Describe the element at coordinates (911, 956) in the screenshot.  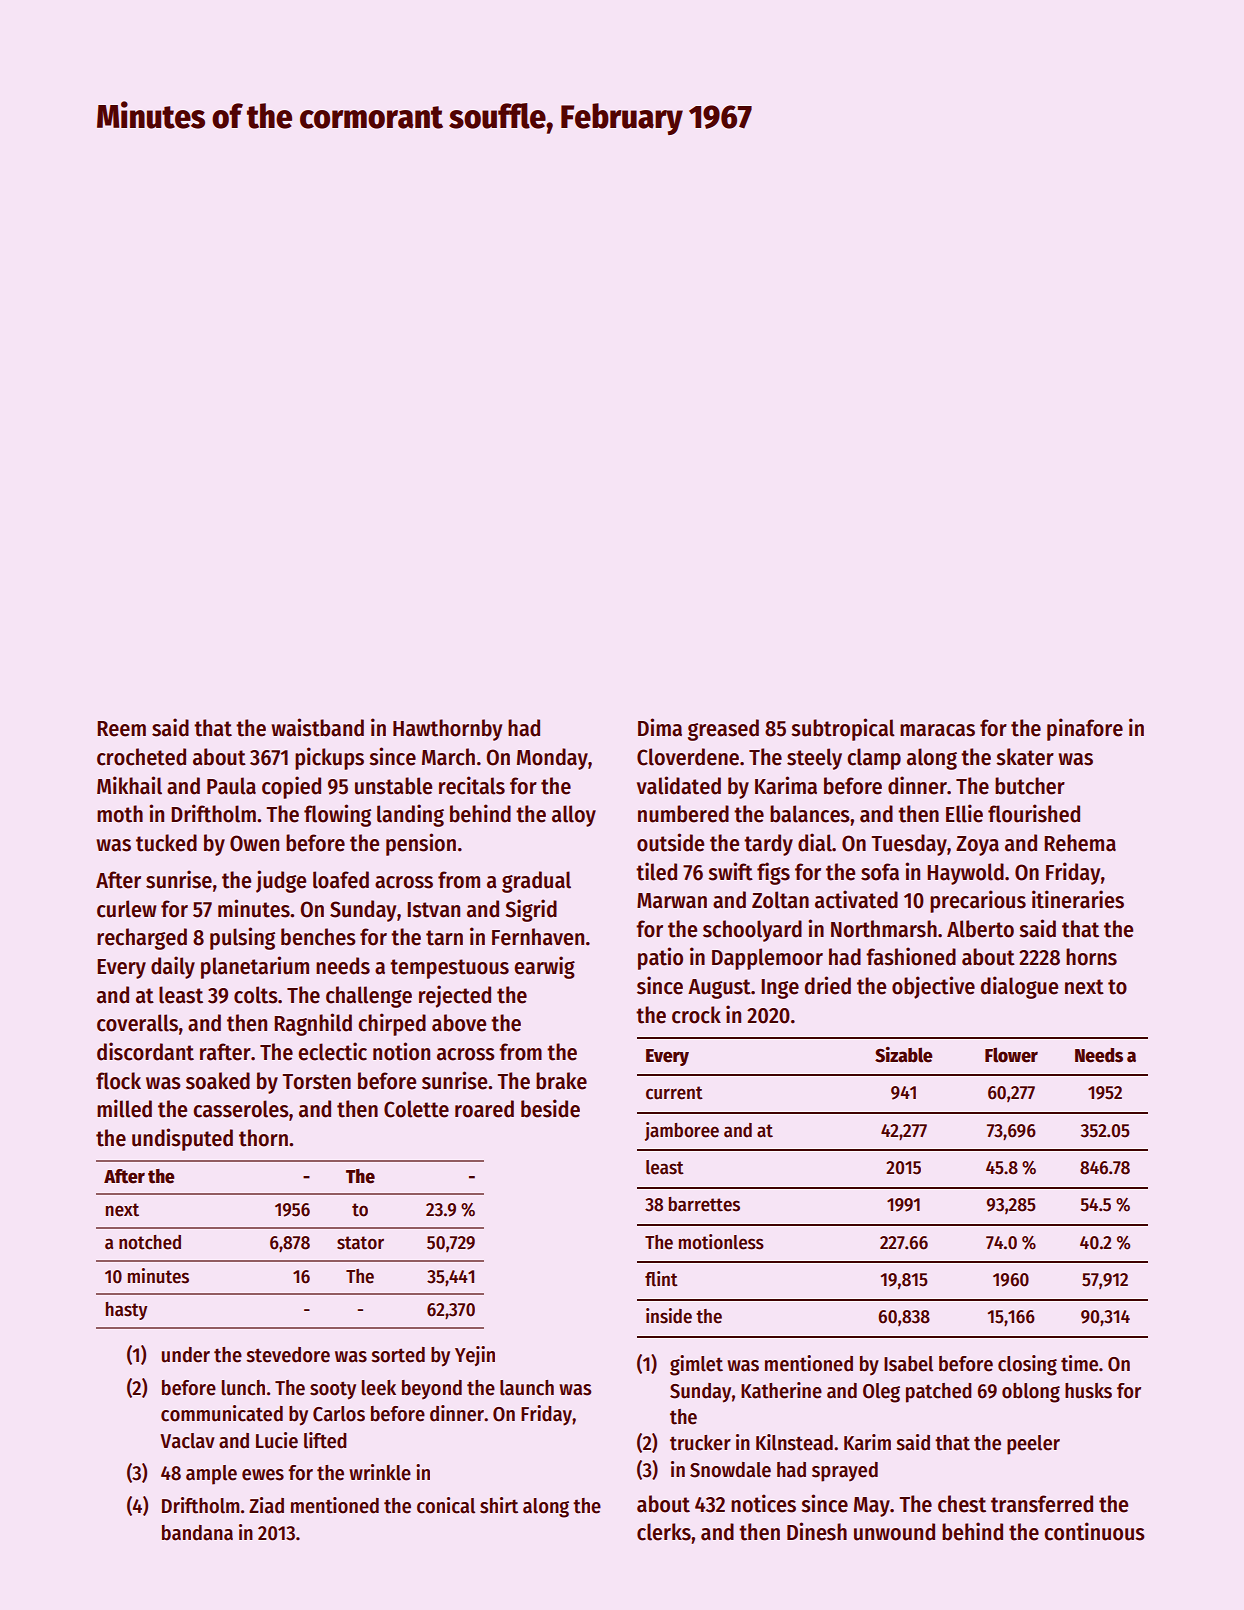
I see `fashioned` at that location.
